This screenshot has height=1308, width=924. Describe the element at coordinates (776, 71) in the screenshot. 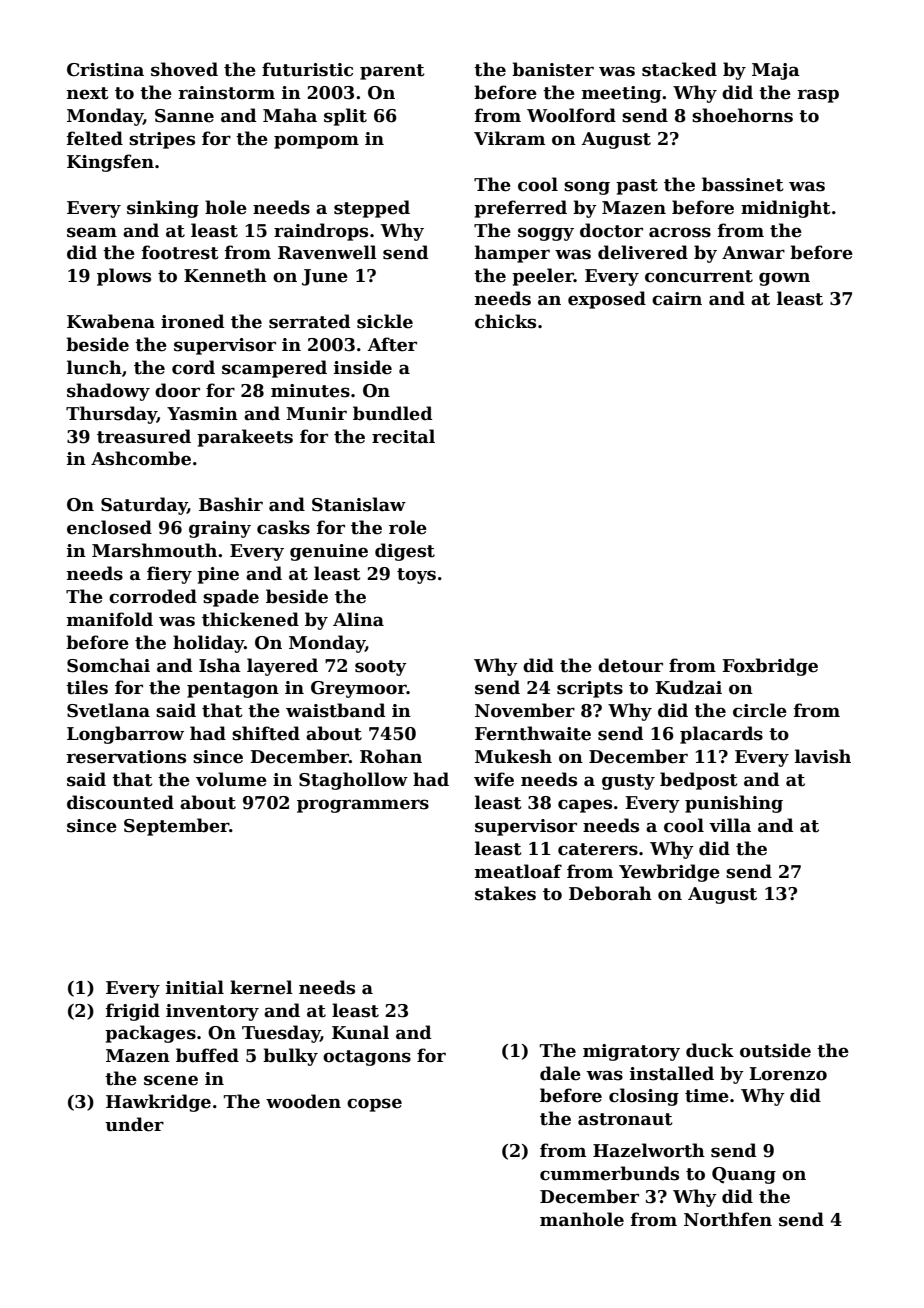

I see `Maja` at that location.
